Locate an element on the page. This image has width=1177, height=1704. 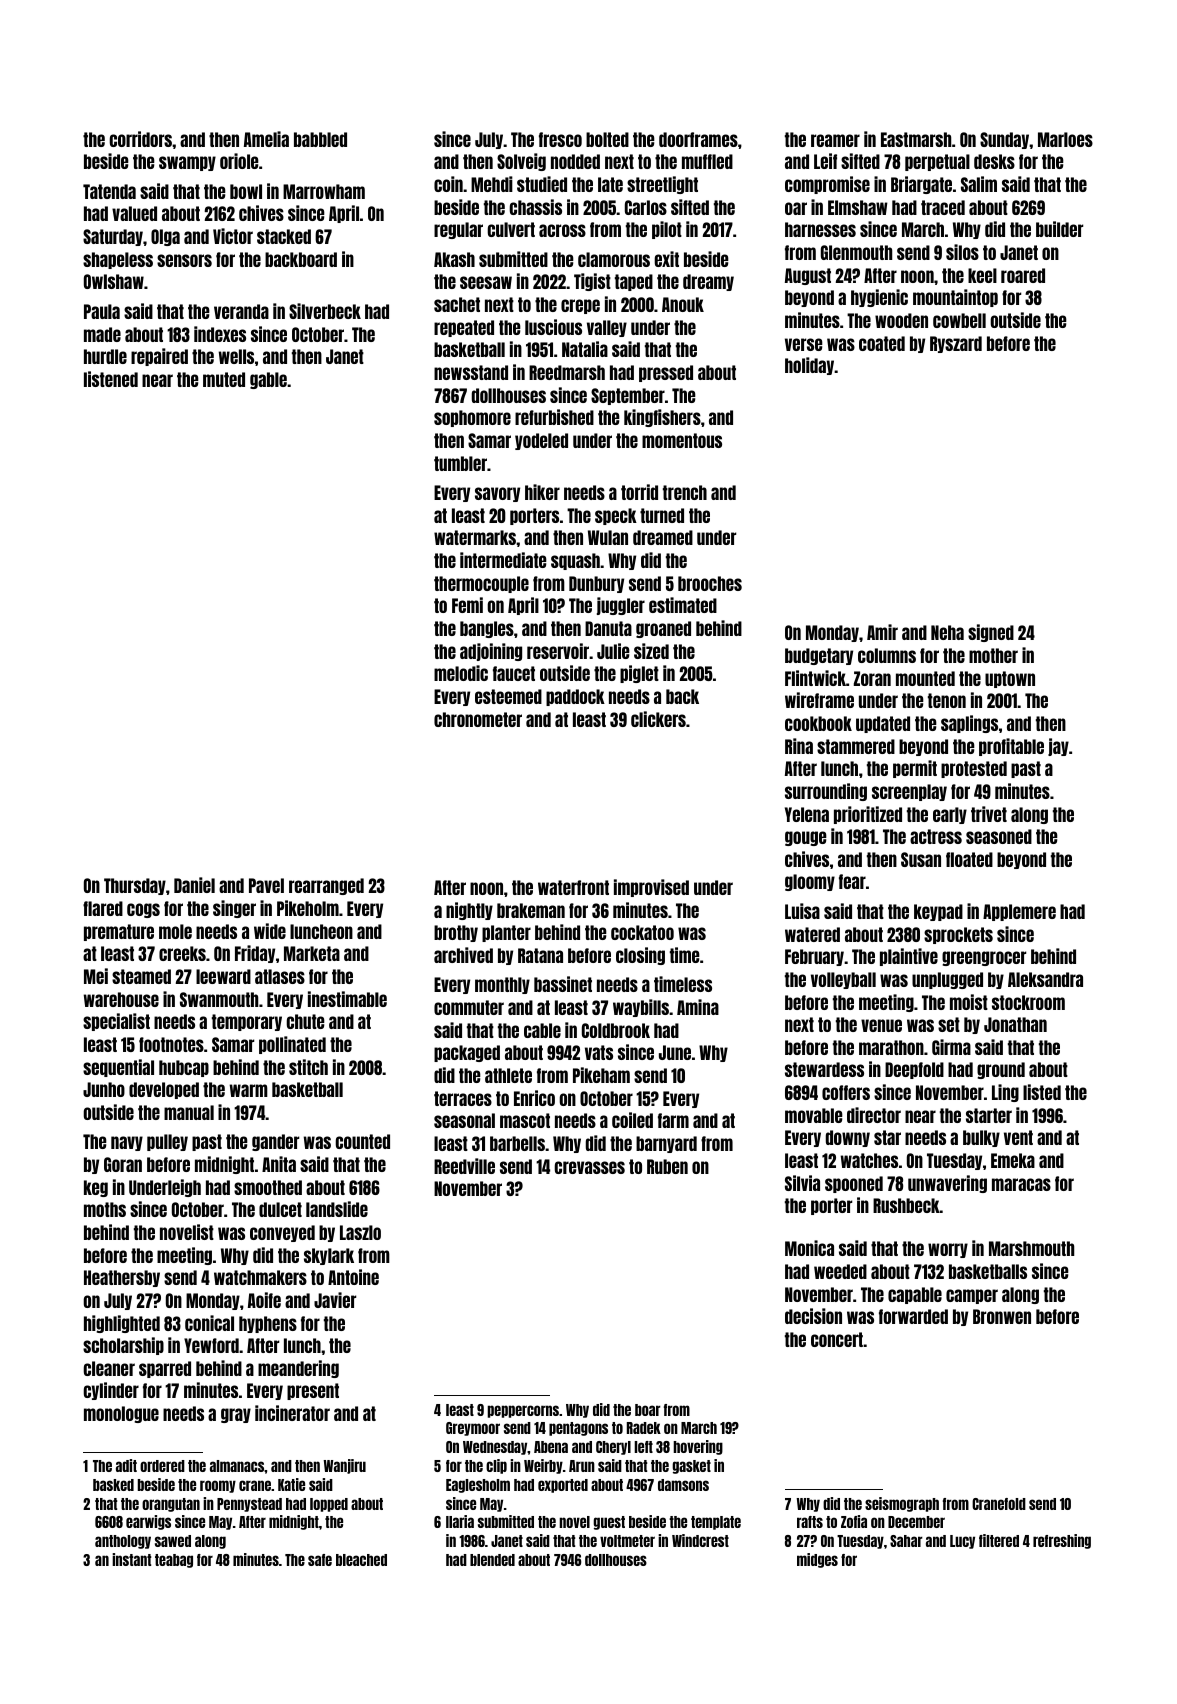
babbled is located at coordinates (320, 139).
